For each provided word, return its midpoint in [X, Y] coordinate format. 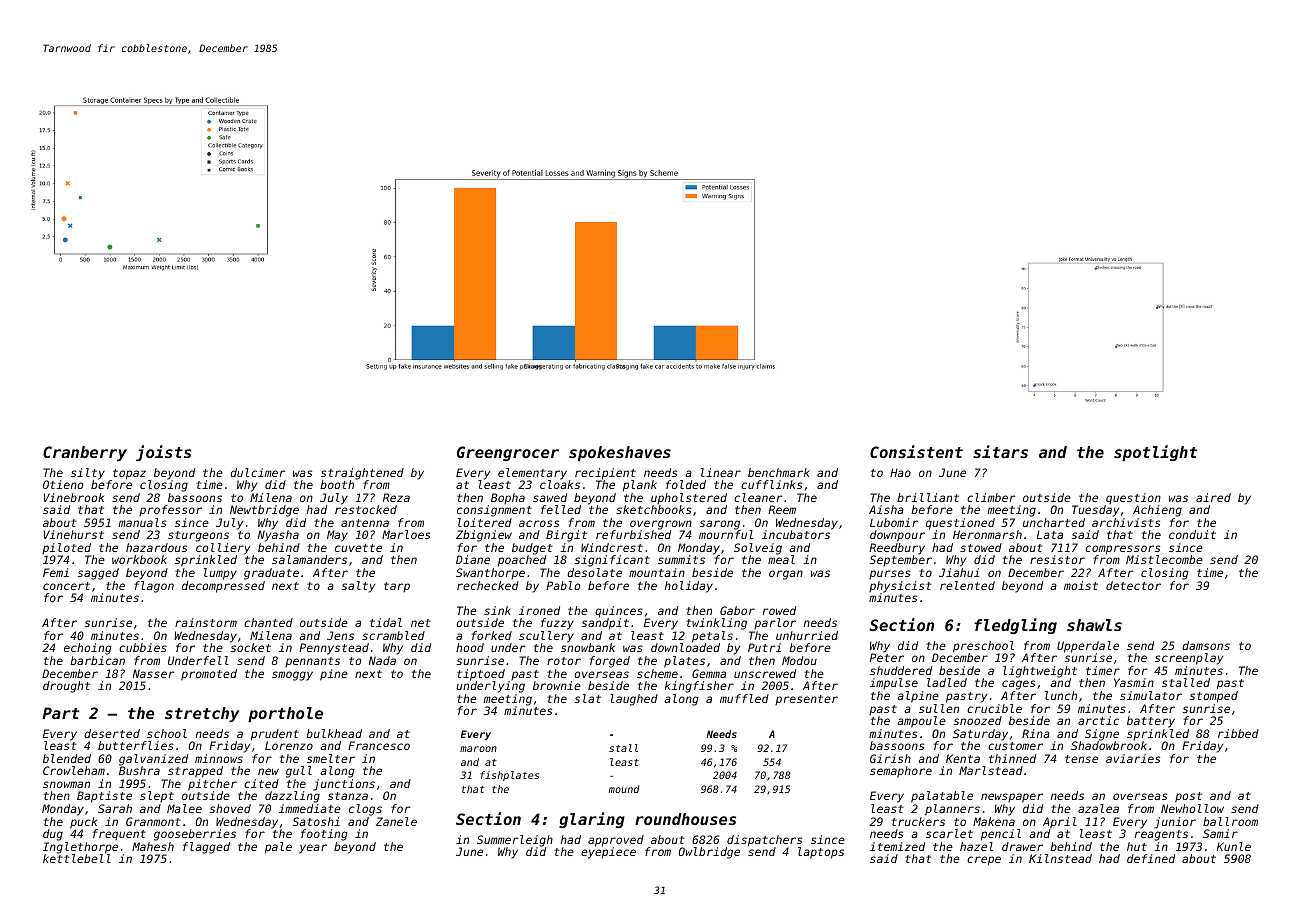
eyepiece [608, 853]
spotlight [1155, 453]
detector [1133, 585]
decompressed [223, 587]
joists [163, 453]
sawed [550, 497]
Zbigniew [484, 536]
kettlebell [77, 858]
